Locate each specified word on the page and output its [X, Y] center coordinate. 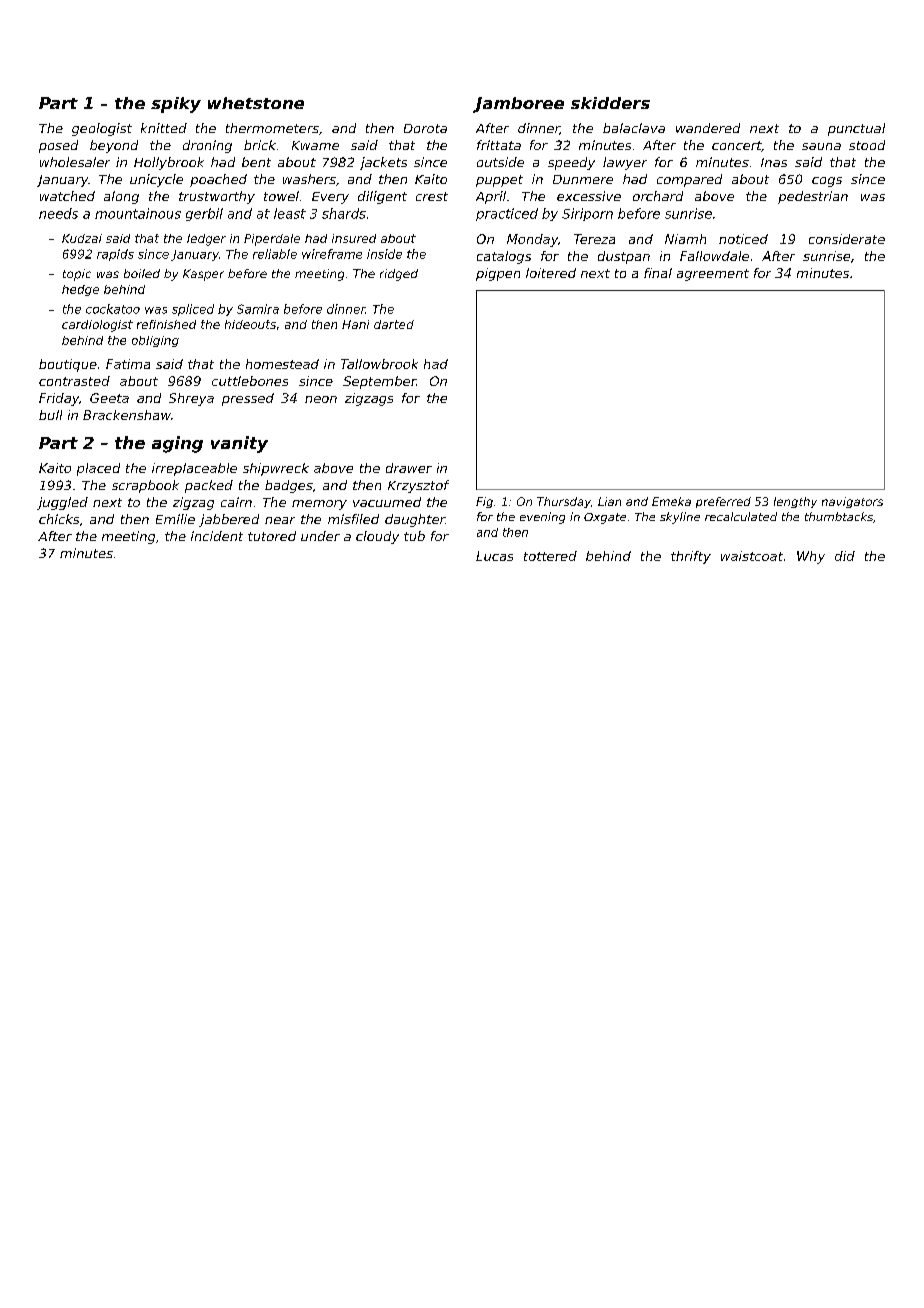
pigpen [498, 274]
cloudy [377, 537]
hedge [80, 290]
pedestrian [813, 197]
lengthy [795, 502]
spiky [176, 105]
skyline [680, 518]
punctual [856, 129]
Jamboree [518, 105]
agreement [713, 275]
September [379, 382]
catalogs [504, 257]
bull [50, 415]
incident [217, 536]
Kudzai [82, 238]
